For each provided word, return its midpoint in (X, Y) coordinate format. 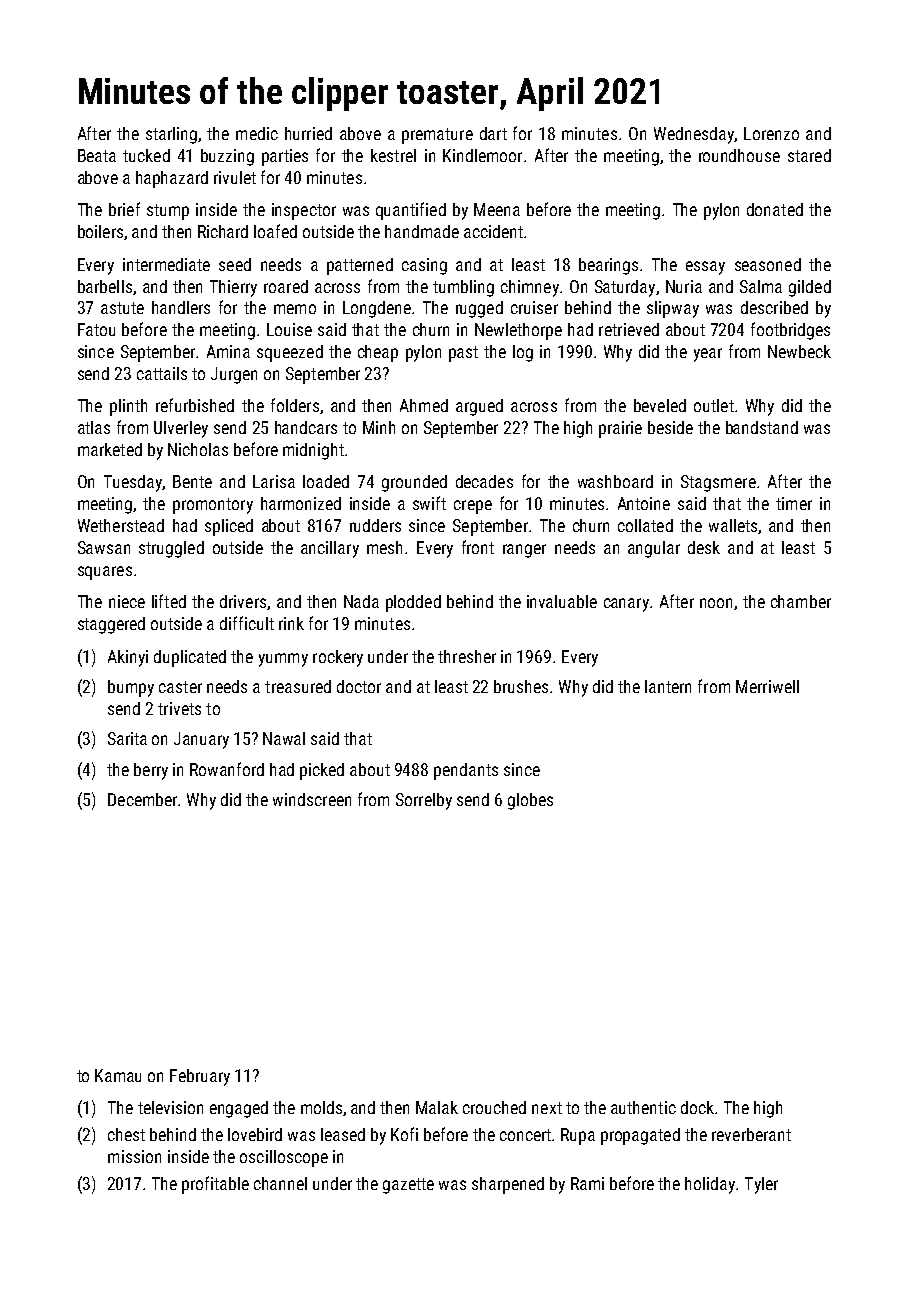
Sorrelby (424, 801)
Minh (379, 427)
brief (124, 209)
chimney (530, 288)
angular (654, 549)
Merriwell (767, 686)
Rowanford (227, 769)
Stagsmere (718, 483)
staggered (111, 625)
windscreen (312, 799)
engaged (239, 1109)
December (143, 799)
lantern (668, 686)
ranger (524, 551)
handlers (181, 307)
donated (775, 209)
